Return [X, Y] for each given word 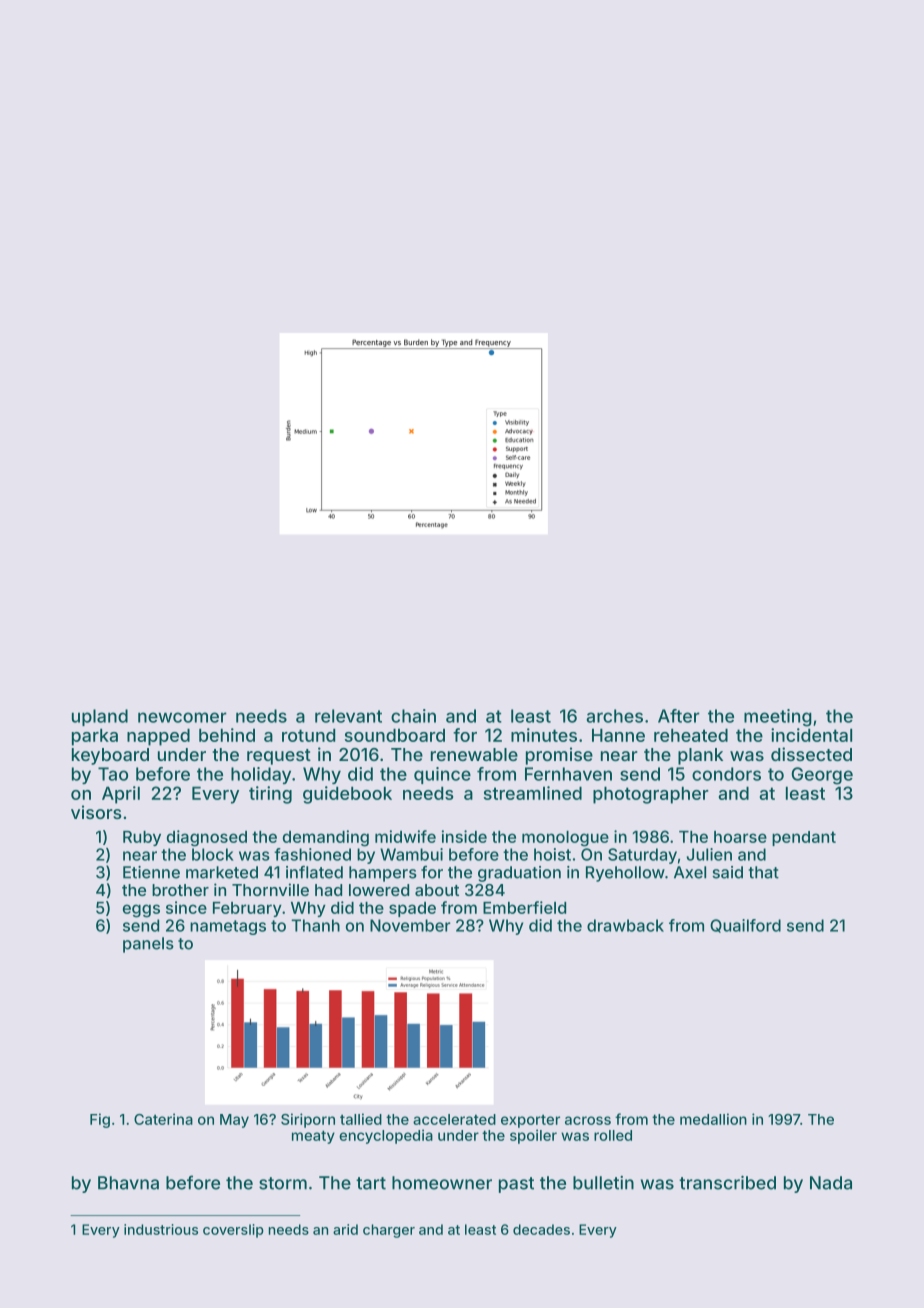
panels [148, 945]
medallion [713, 1119]
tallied [361, 1119]
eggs [141, 911]
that [764, 872]
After [679, 716]
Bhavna [128, 1183]
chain [413, 716]
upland [100, 717]
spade [412, 909]
